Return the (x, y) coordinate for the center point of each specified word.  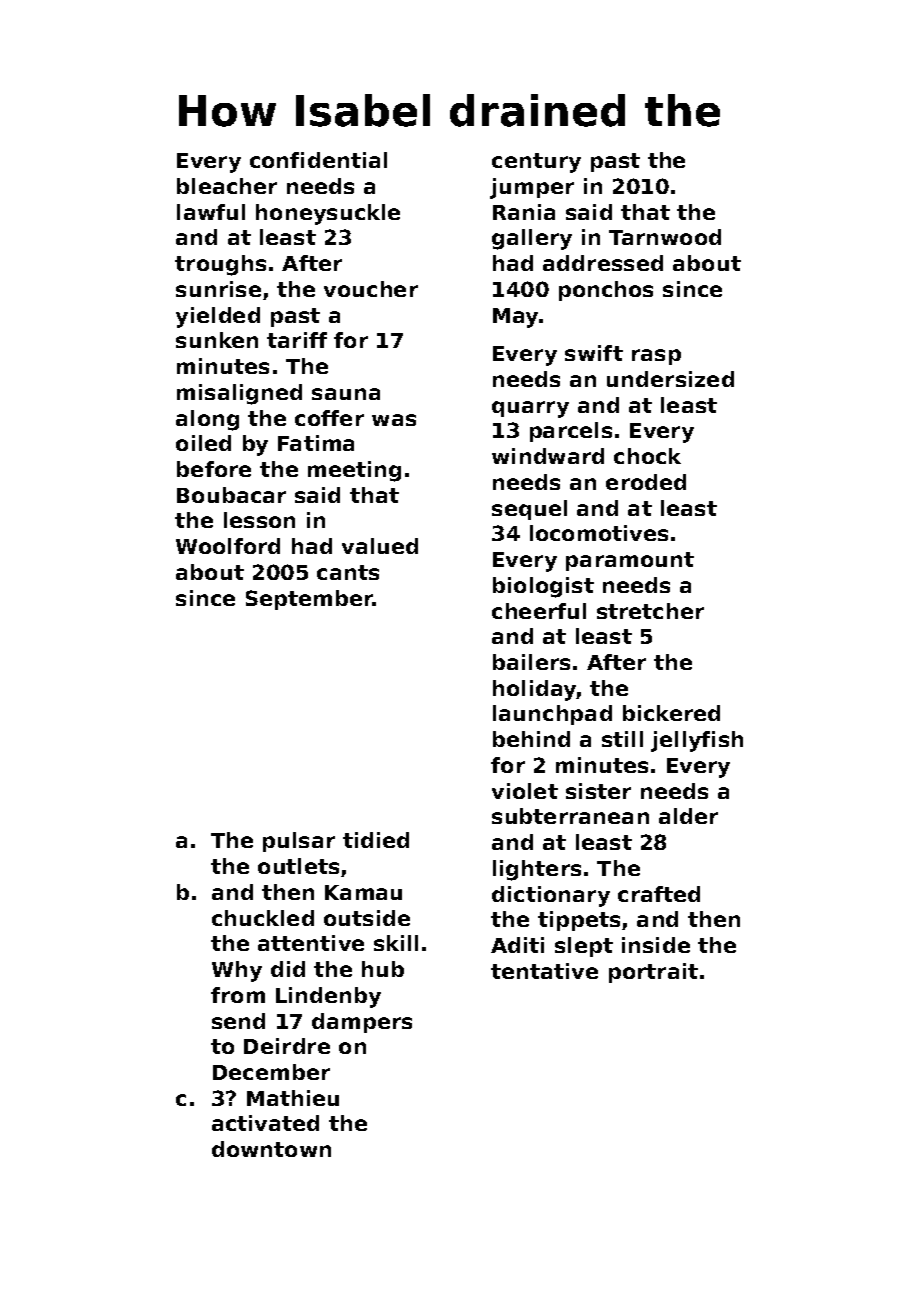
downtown (271, 1149)
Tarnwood (665, 237)
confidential (318, 160)
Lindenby (328, 997)
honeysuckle (328, 214)
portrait (653, 973)
